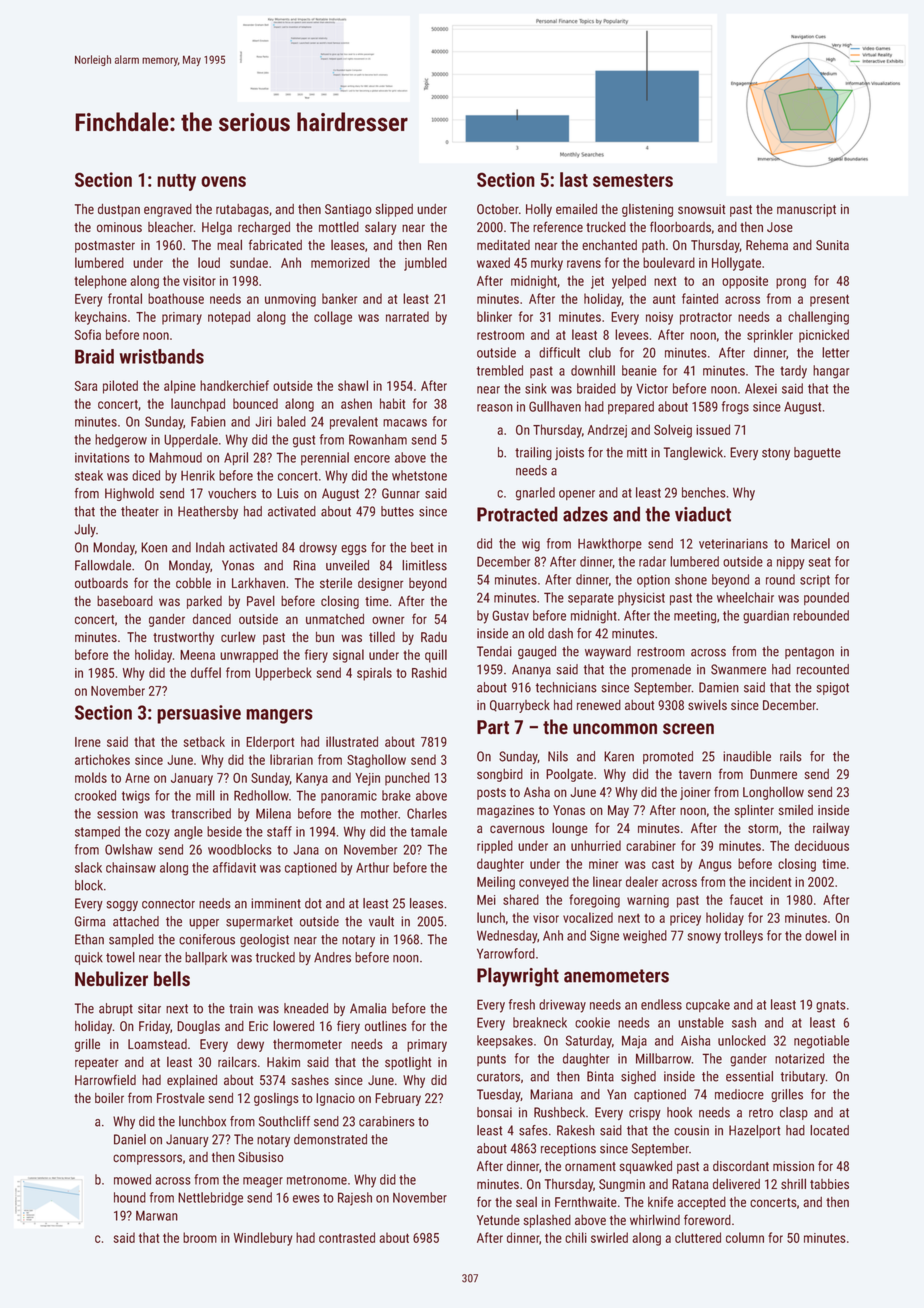 The height and width of the screenshot is (1308, 924). Describe the element at coordinates (348, 656) in the screenshot. I see `signal` at that location.
